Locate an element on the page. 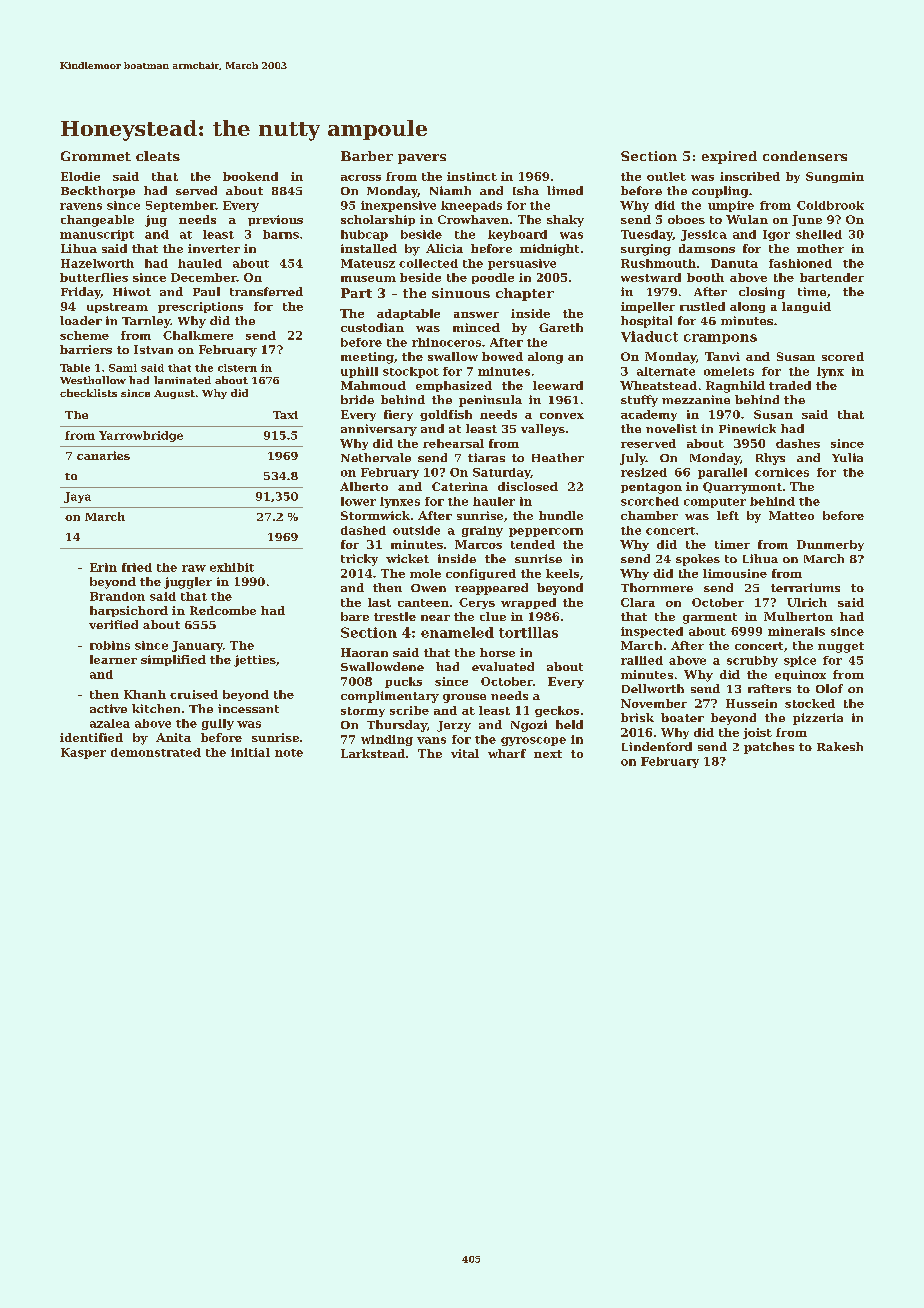 Image resolution: width=924 pixels, height=1308 pixels. September is located at coordinates (180, 206).
